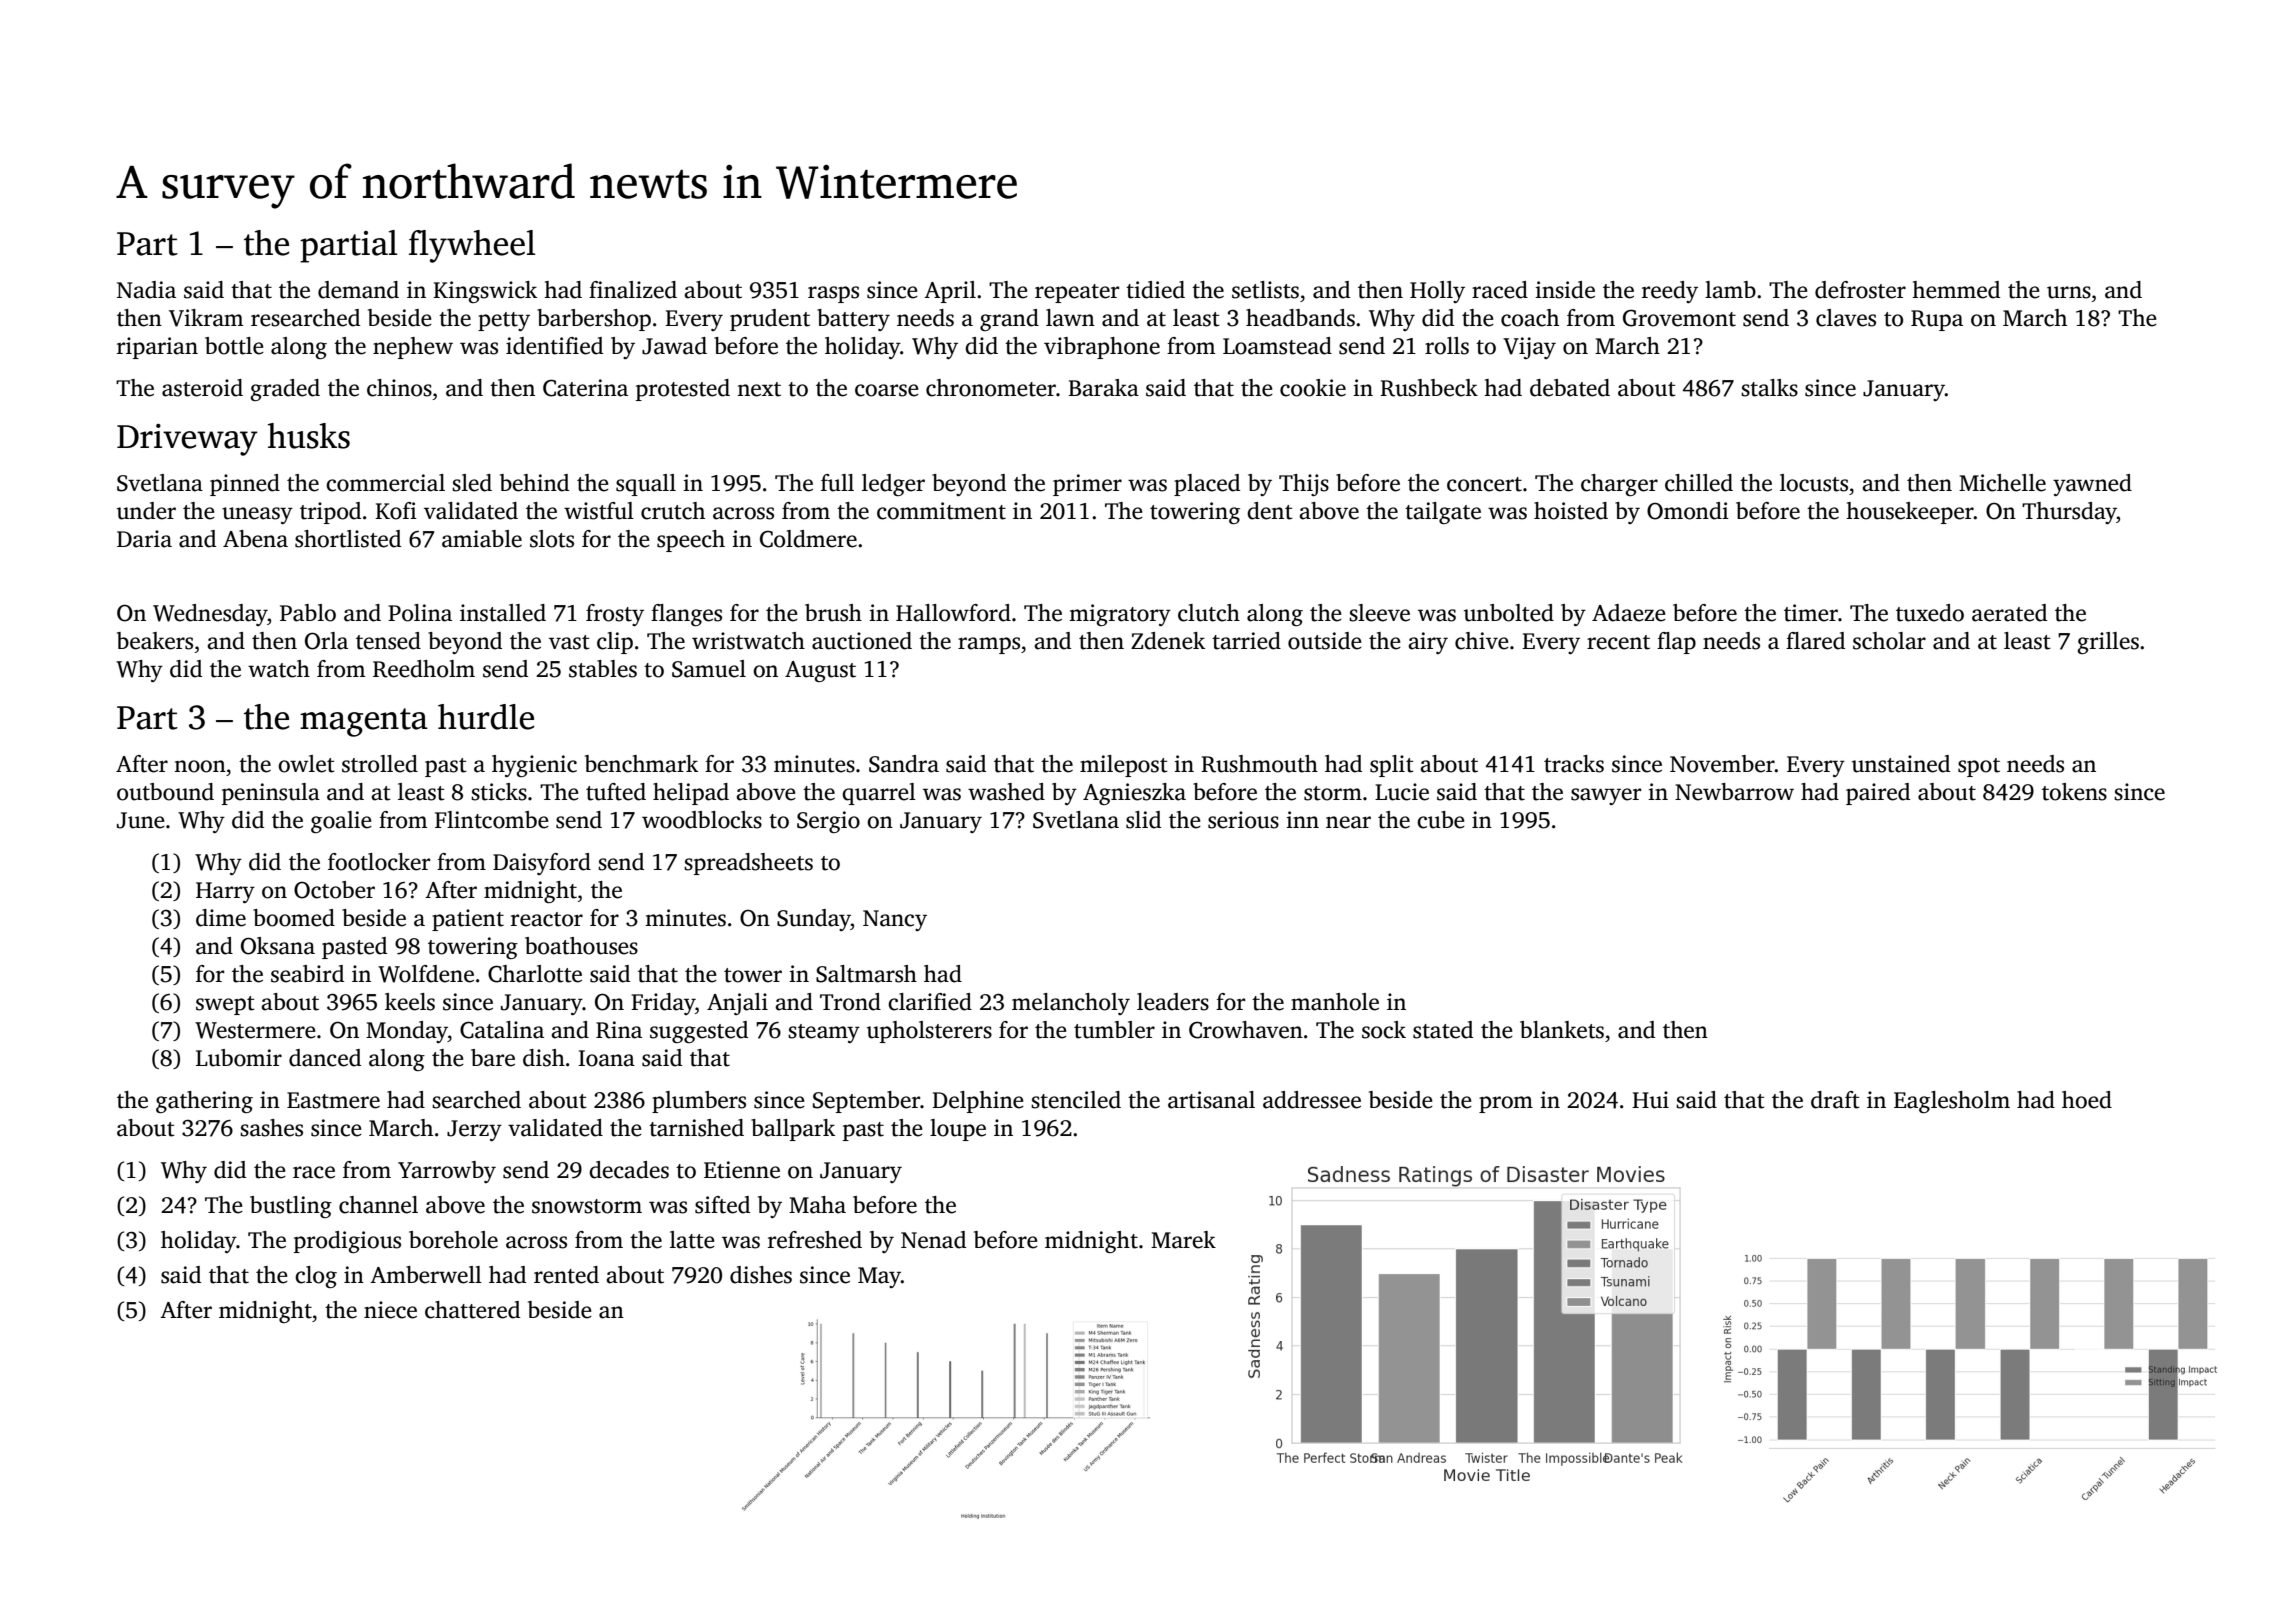 The width and height of the document is (2292, 1620). What do you see at coordinates (390, 1310) in the document?
I see `niece` at bounding box center [390, 1310].
